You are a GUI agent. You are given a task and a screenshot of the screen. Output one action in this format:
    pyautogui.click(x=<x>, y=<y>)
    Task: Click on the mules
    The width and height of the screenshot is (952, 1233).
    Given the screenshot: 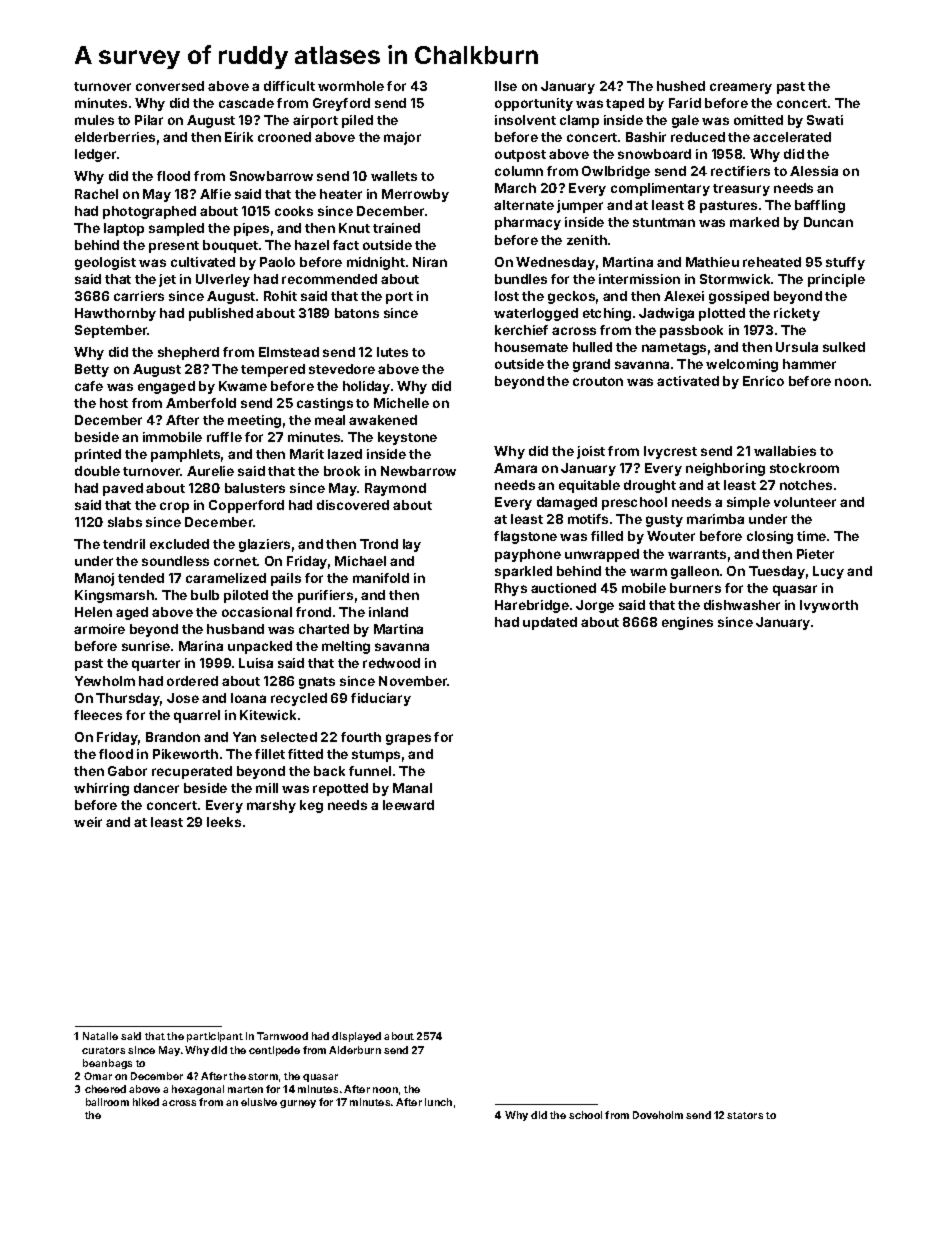 What is the action you would take?
    pyautogui.click(x=94, y=120)
